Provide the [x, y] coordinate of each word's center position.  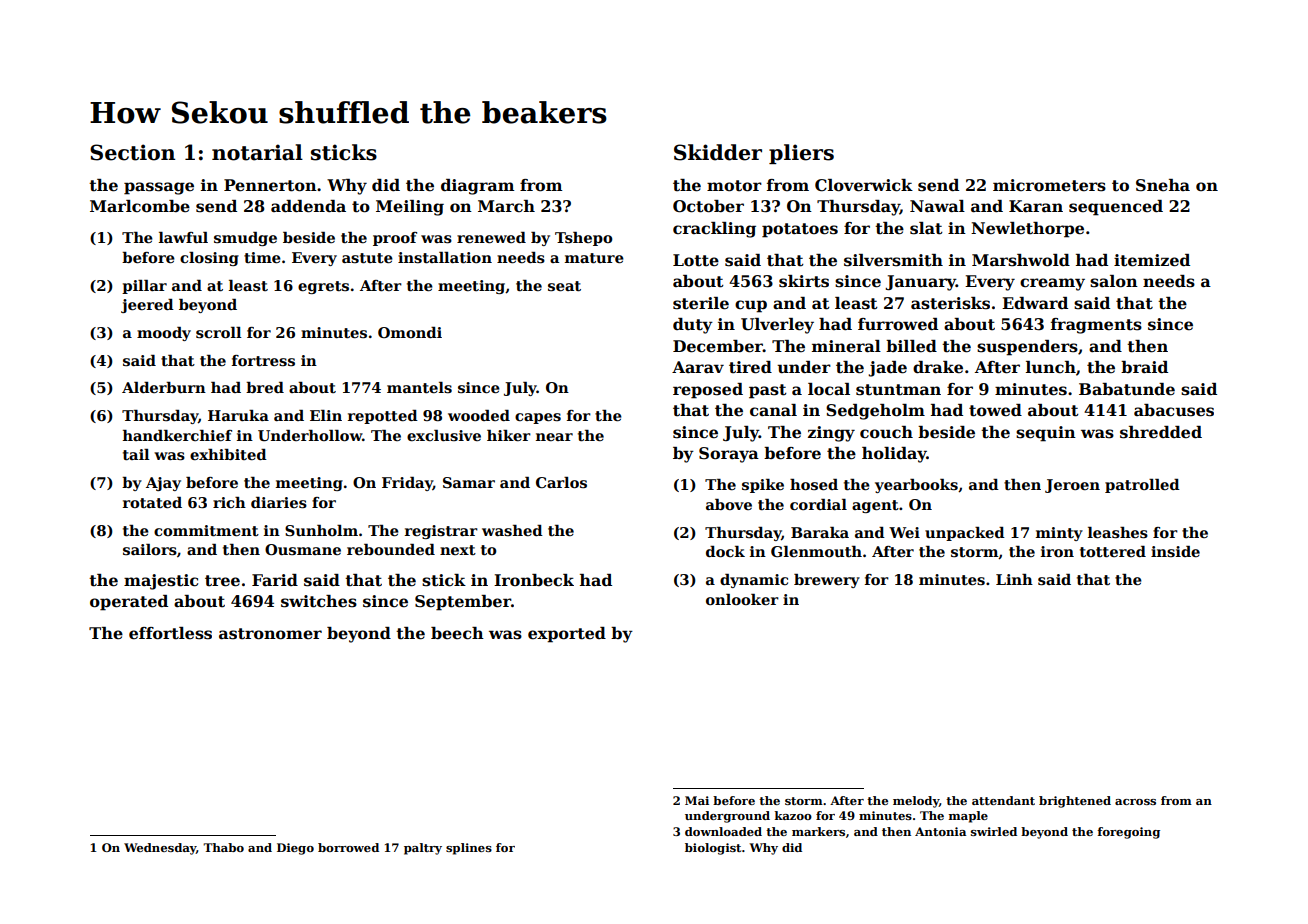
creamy [1052, 284]
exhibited [228, 454]
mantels [419, 387]
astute [367, 258]
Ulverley [777, 326]
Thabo [223, 847]
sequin [1046, 434]
